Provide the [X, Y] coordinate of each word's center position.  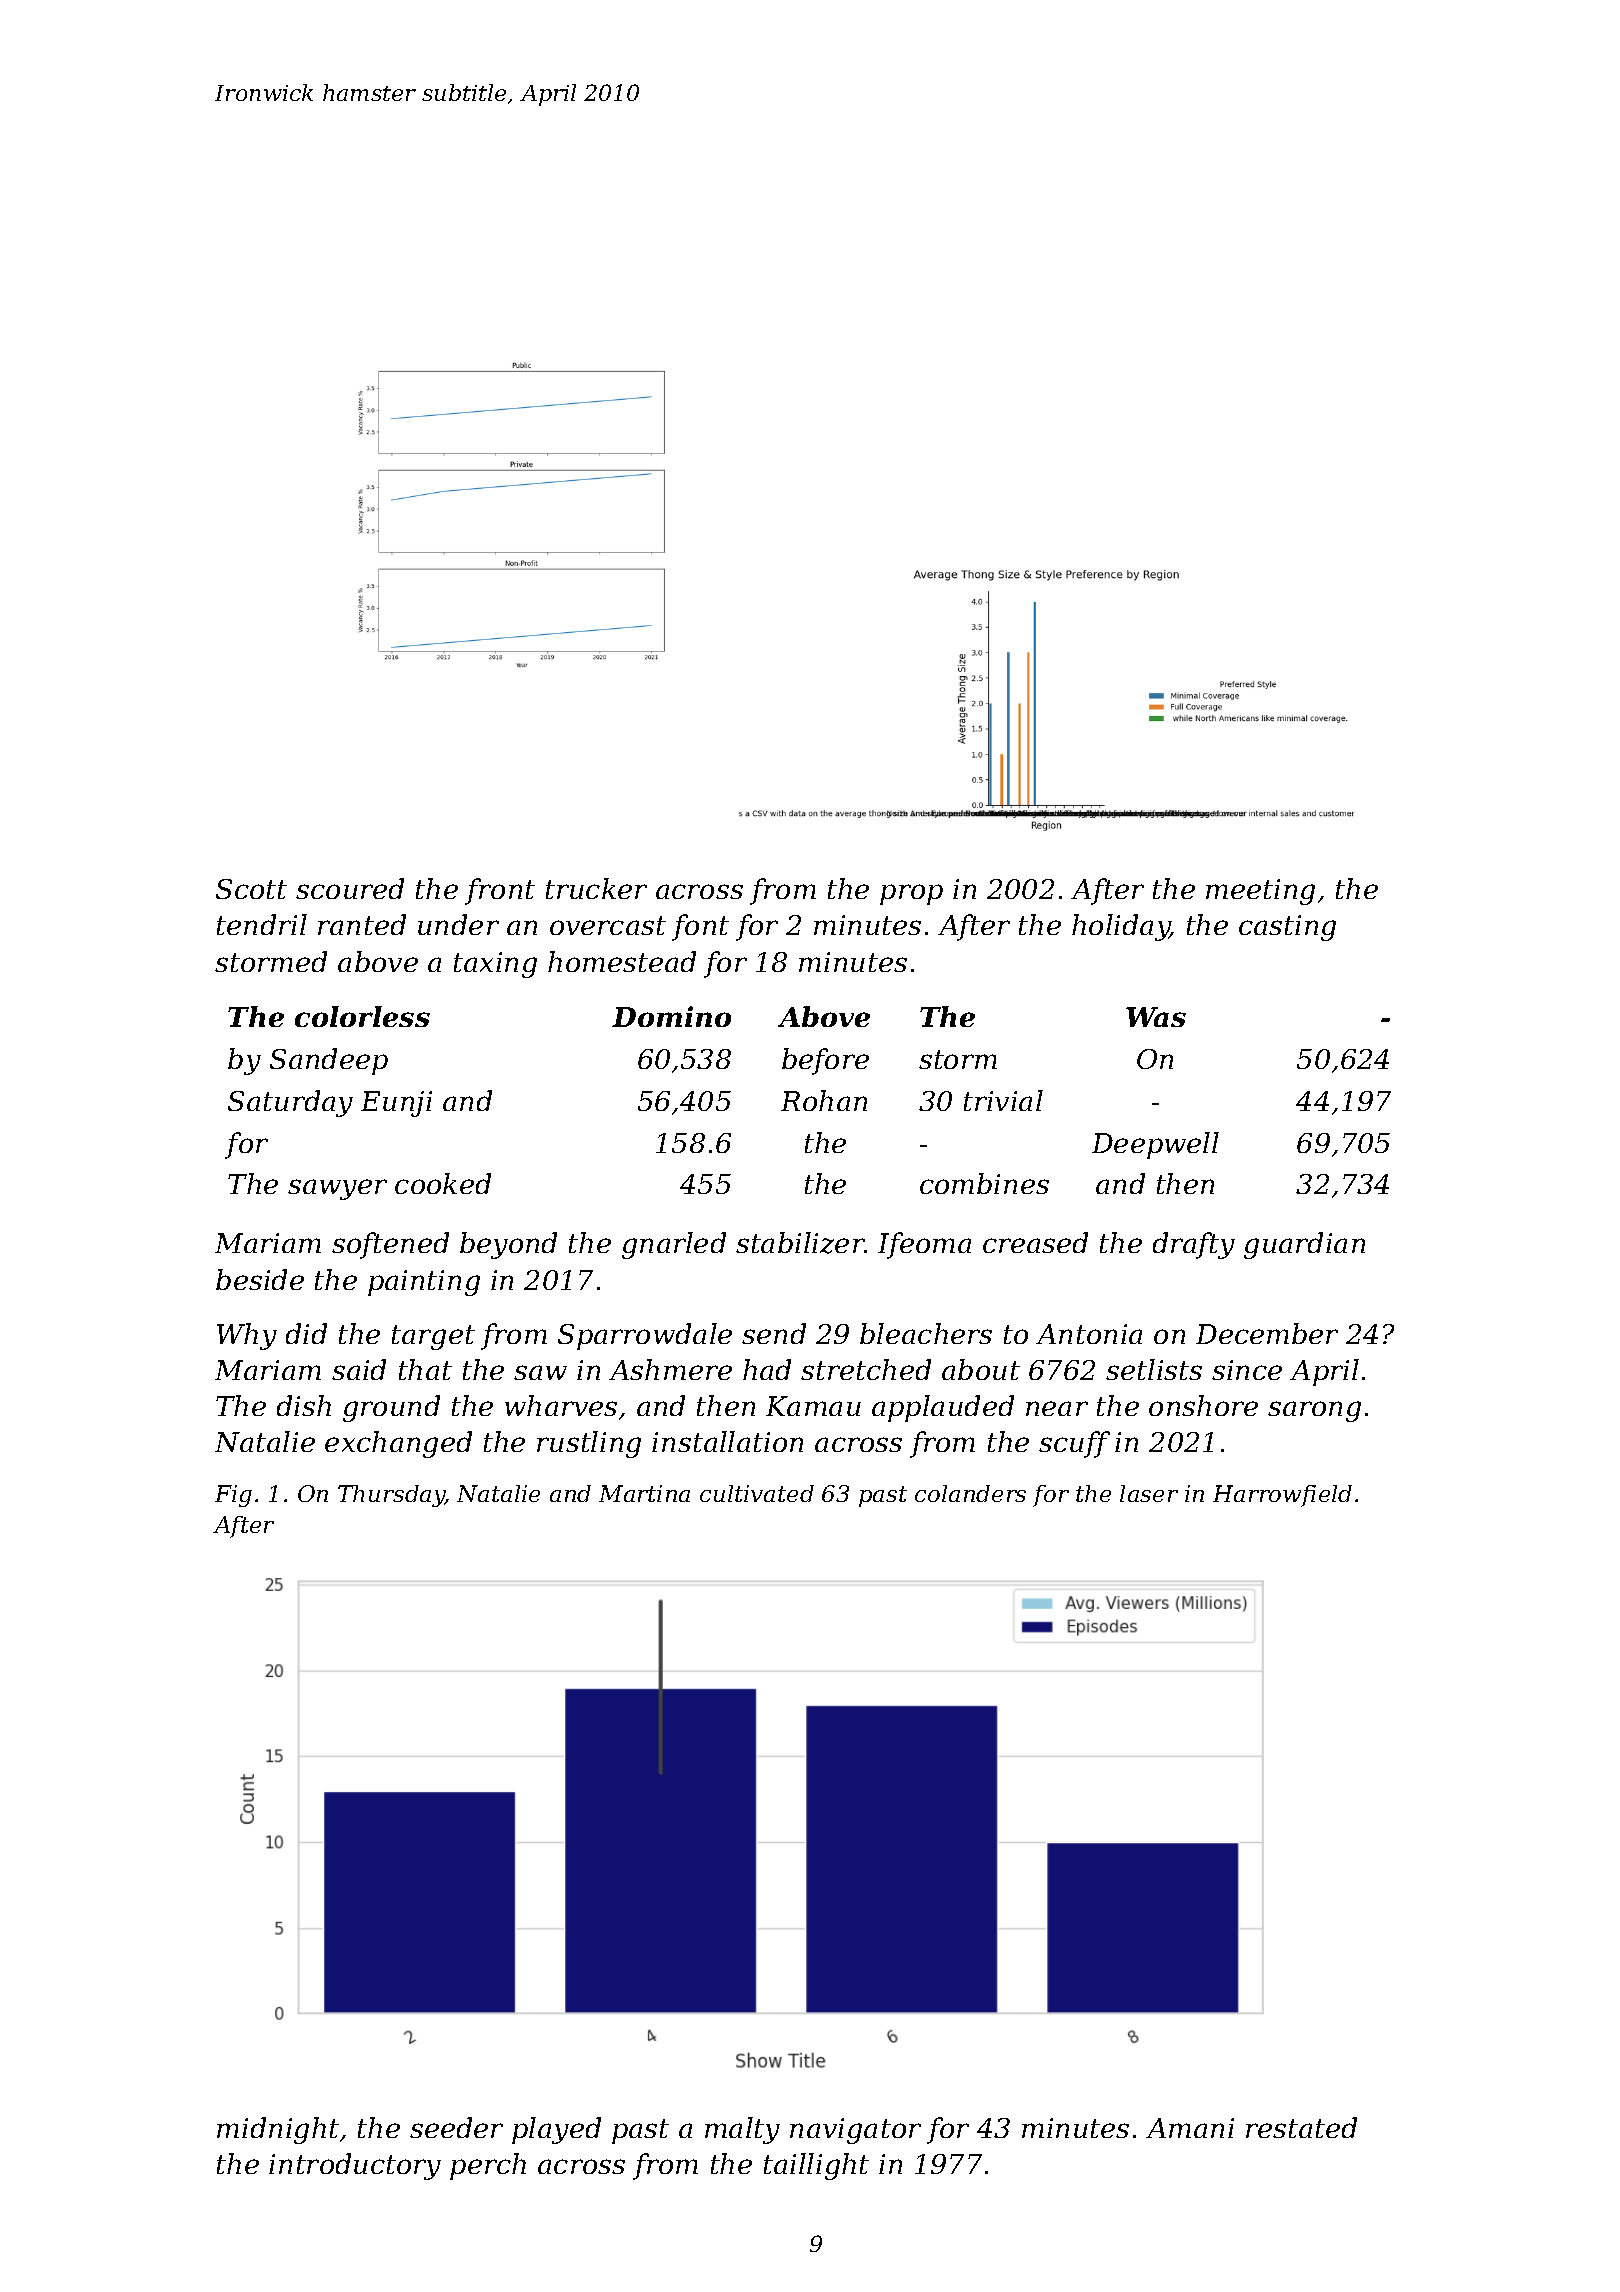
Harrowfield [1282, 1496]
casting [1287, 928]
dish [304, 1405]
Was [1156, 1017]
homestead [622, 961]
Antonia [1089, 1334]
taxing [495, 965]
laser [1149, 1493]
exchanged [398, 1444]
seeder [456, 2127]
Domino [671, 1016]
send [774, 1333]
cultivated [757, 1493]
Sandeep [329, 1061]
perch [488, 2166]
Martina [644, 1493]
